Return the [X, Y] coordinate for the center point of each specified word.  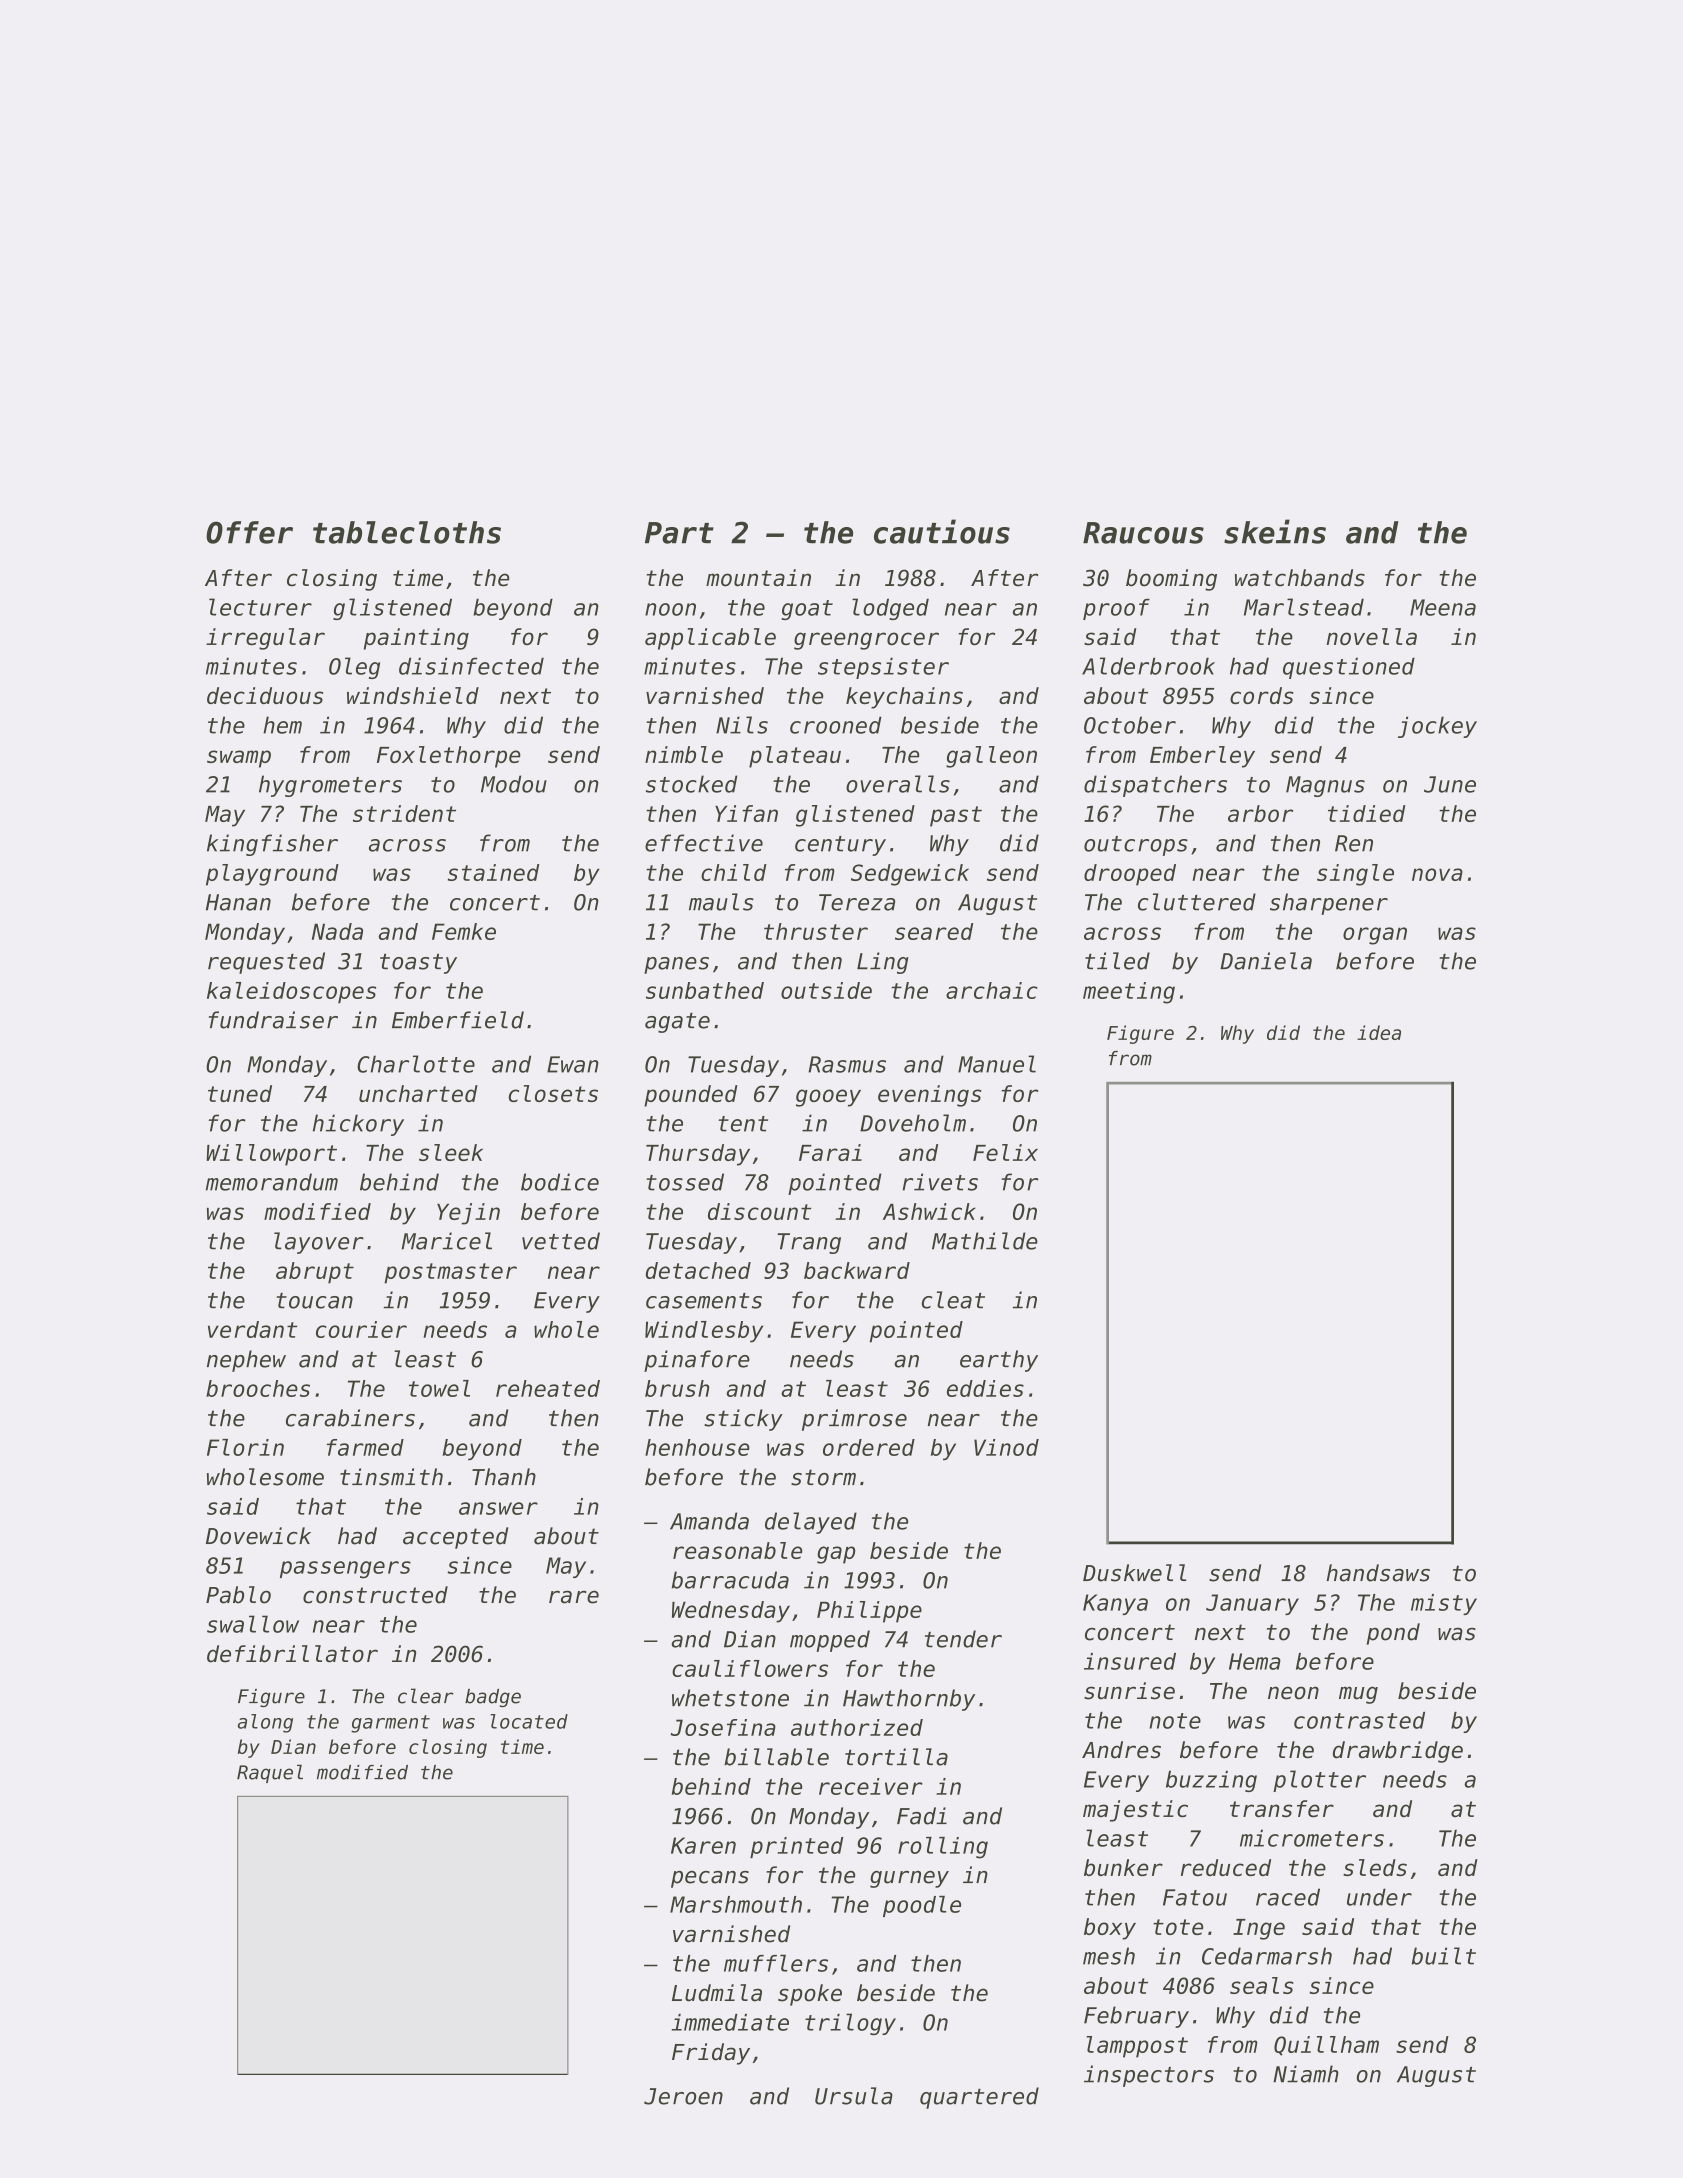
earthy [999, 1361]
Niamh [1306, 2074]
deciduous [265, 695]
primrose [854, 1420]
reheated [548, 1388]
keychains [904, 698]
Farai [830, 1152]
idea [1379, 1032]
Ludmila [717, 1993]
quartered [979, 2098]
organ [1375, 936]
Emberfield [458, 1020]
